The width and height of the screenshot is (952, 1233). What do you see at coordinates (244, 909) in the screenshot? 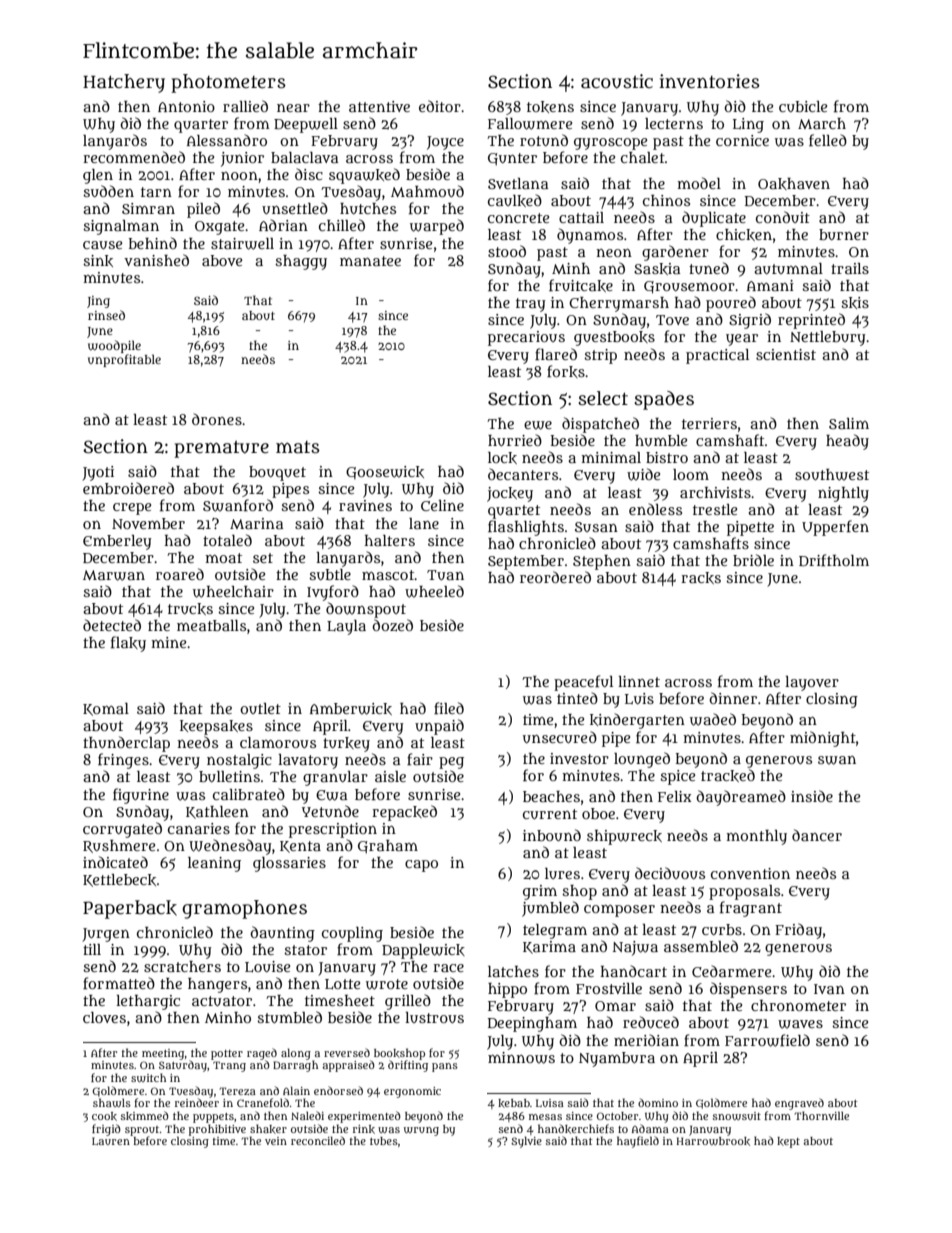
I see `gramophones` at bounding box center [244, 909].
